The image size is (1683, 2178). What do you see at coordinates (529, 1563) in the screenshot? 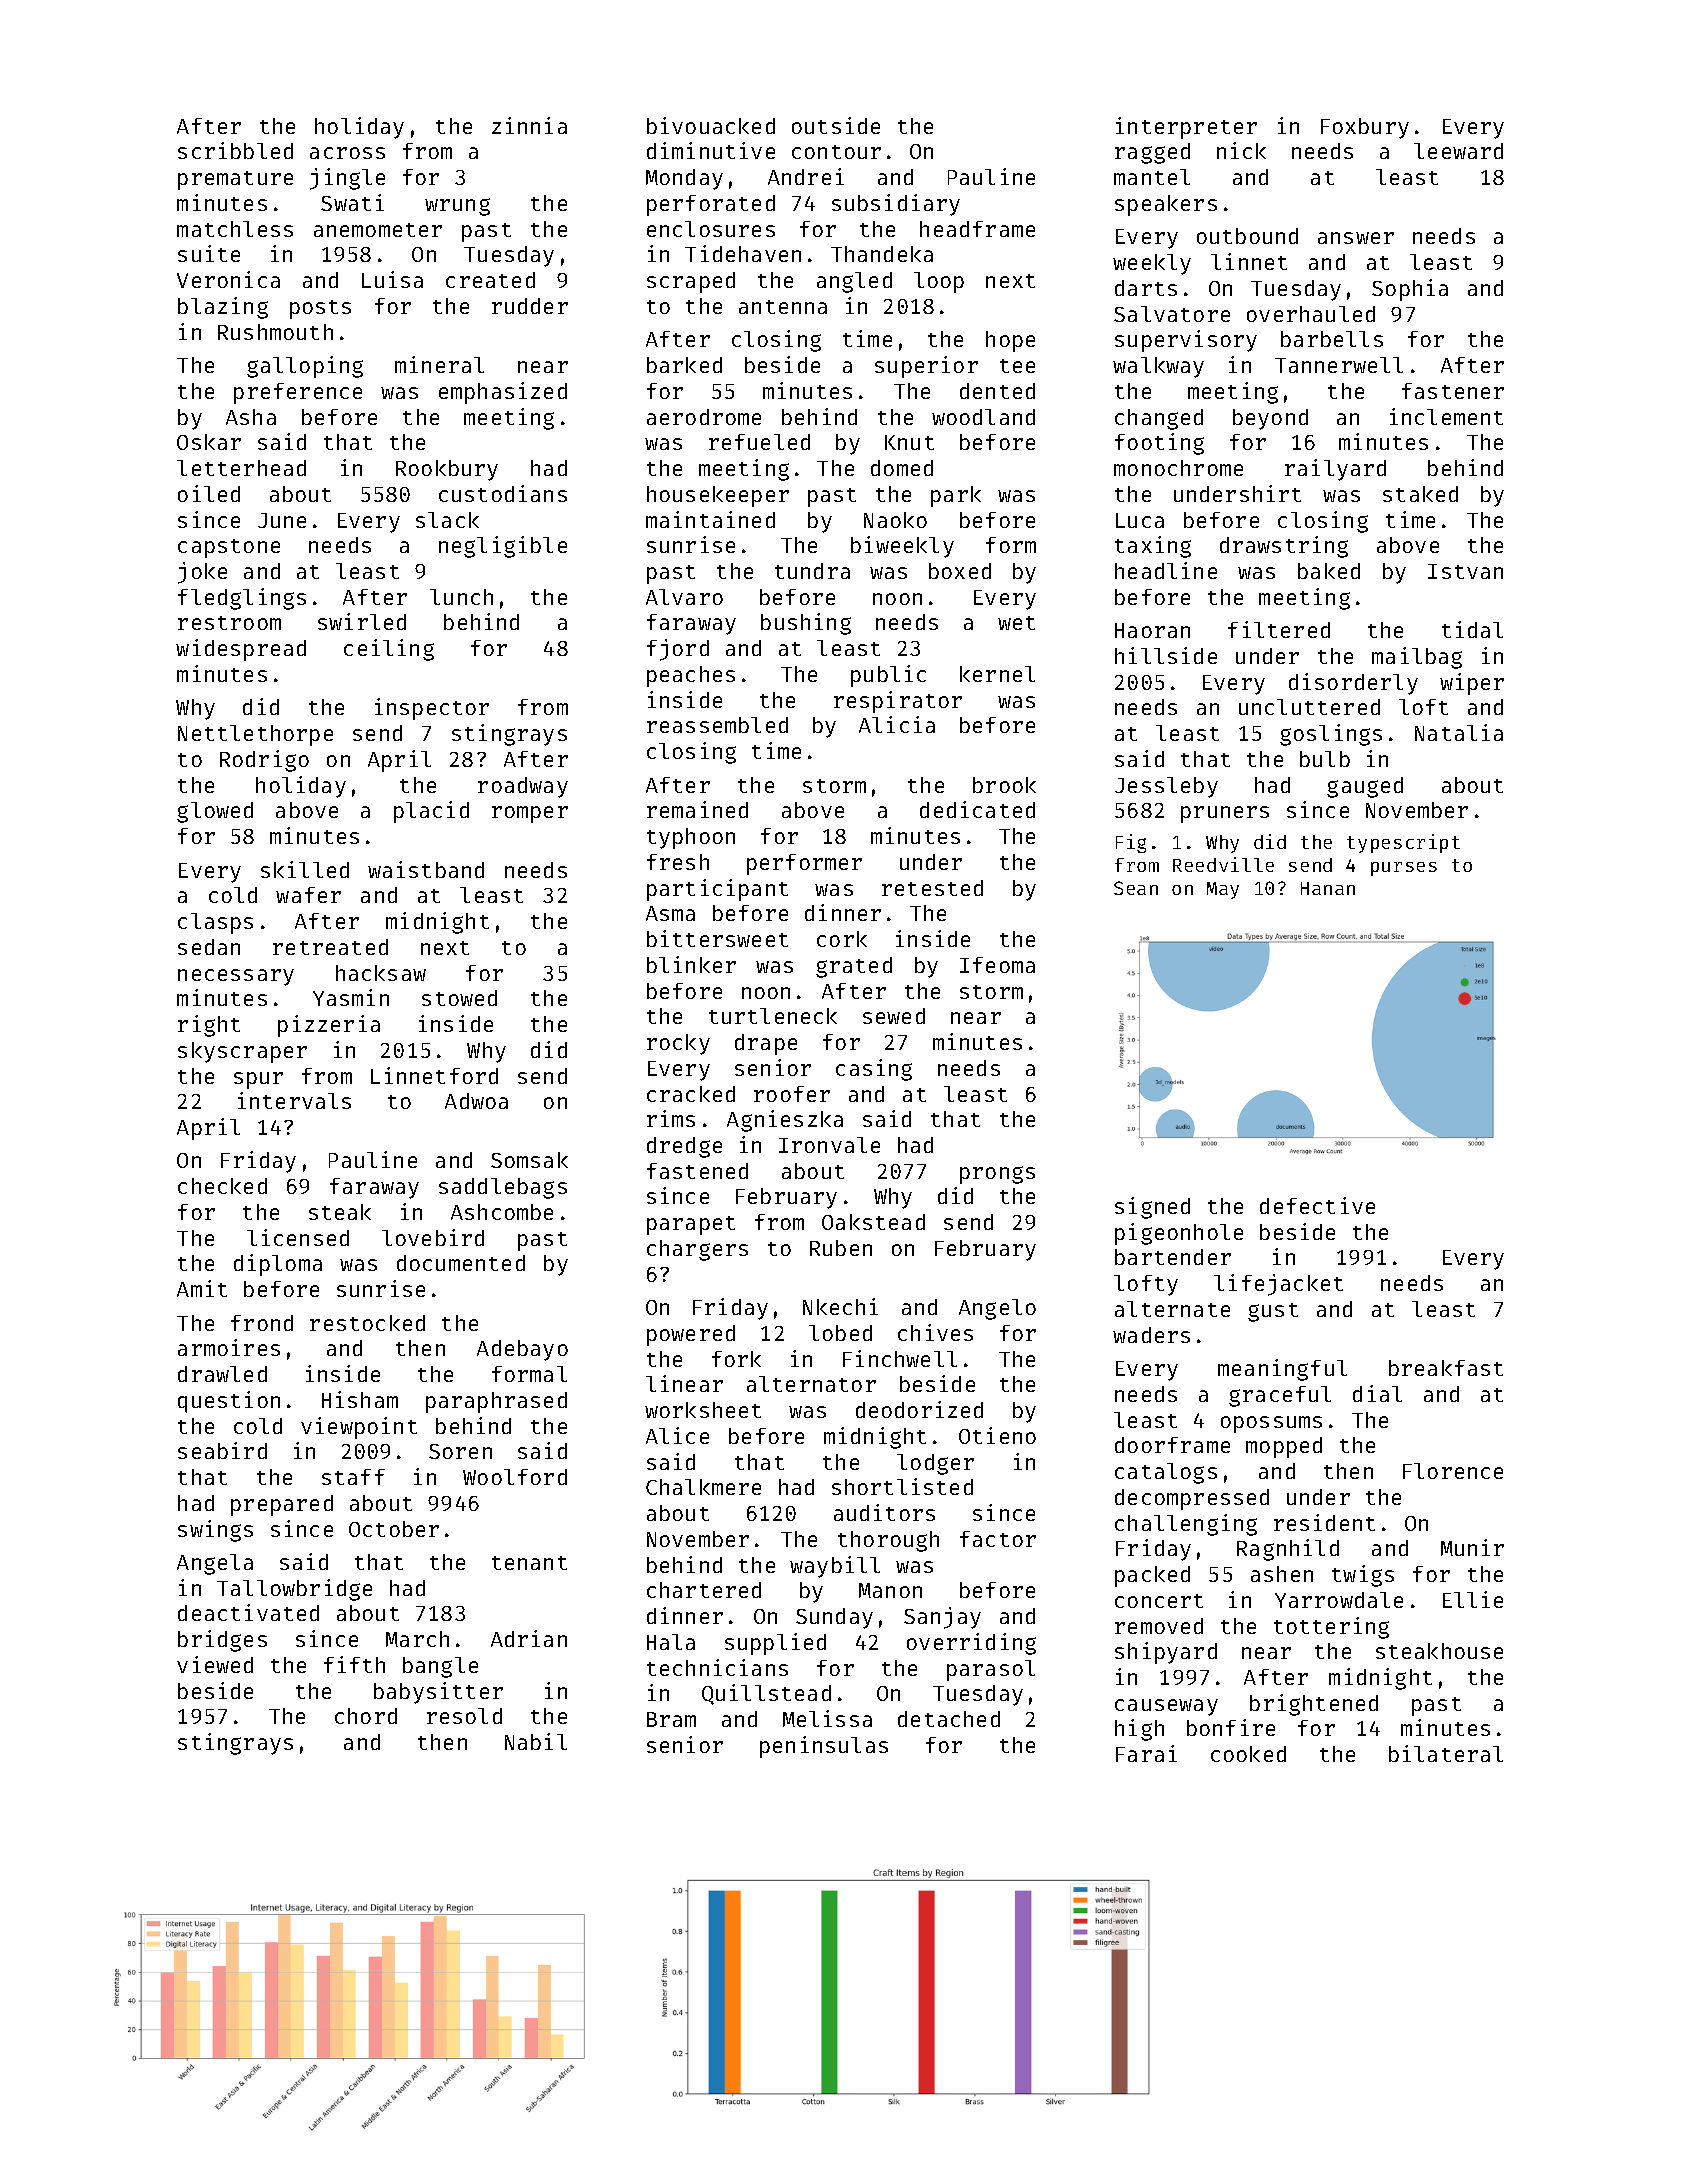
I see `tenant` at bounding box center [529, 1563].
